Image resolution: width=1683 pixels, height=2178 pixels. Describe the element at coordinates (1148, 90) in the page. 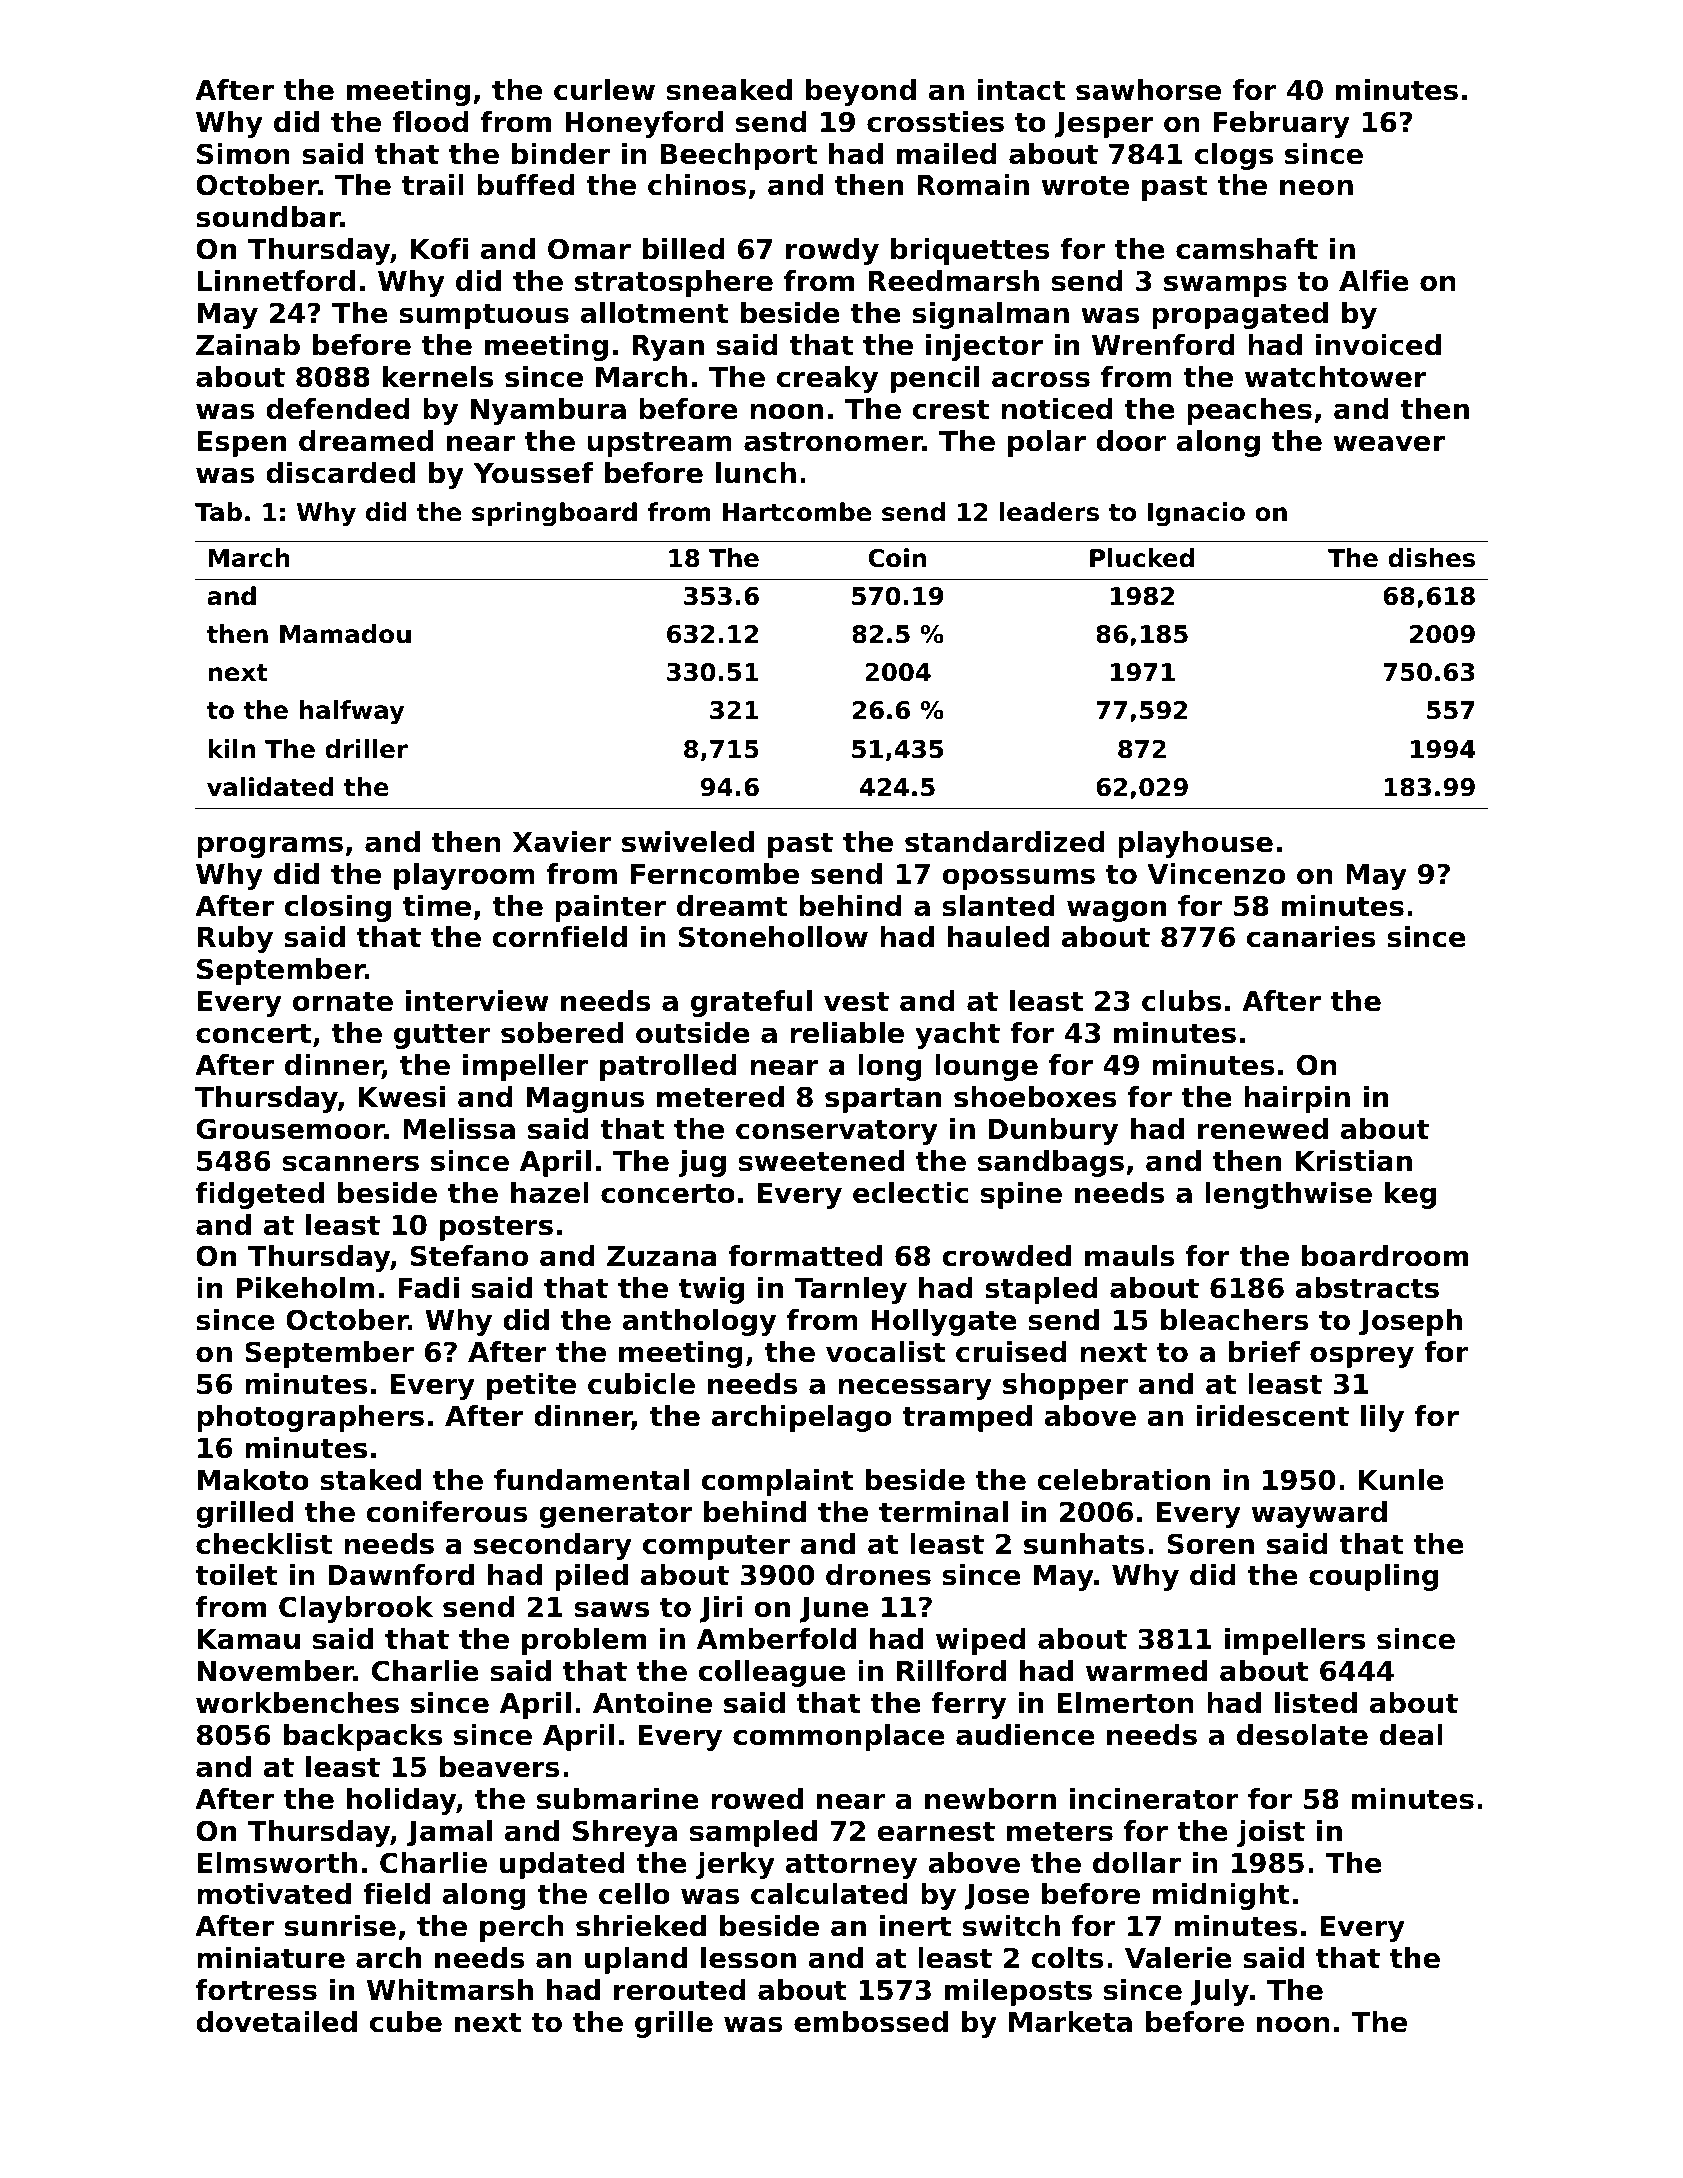

I see `sawhorse` at that location.
